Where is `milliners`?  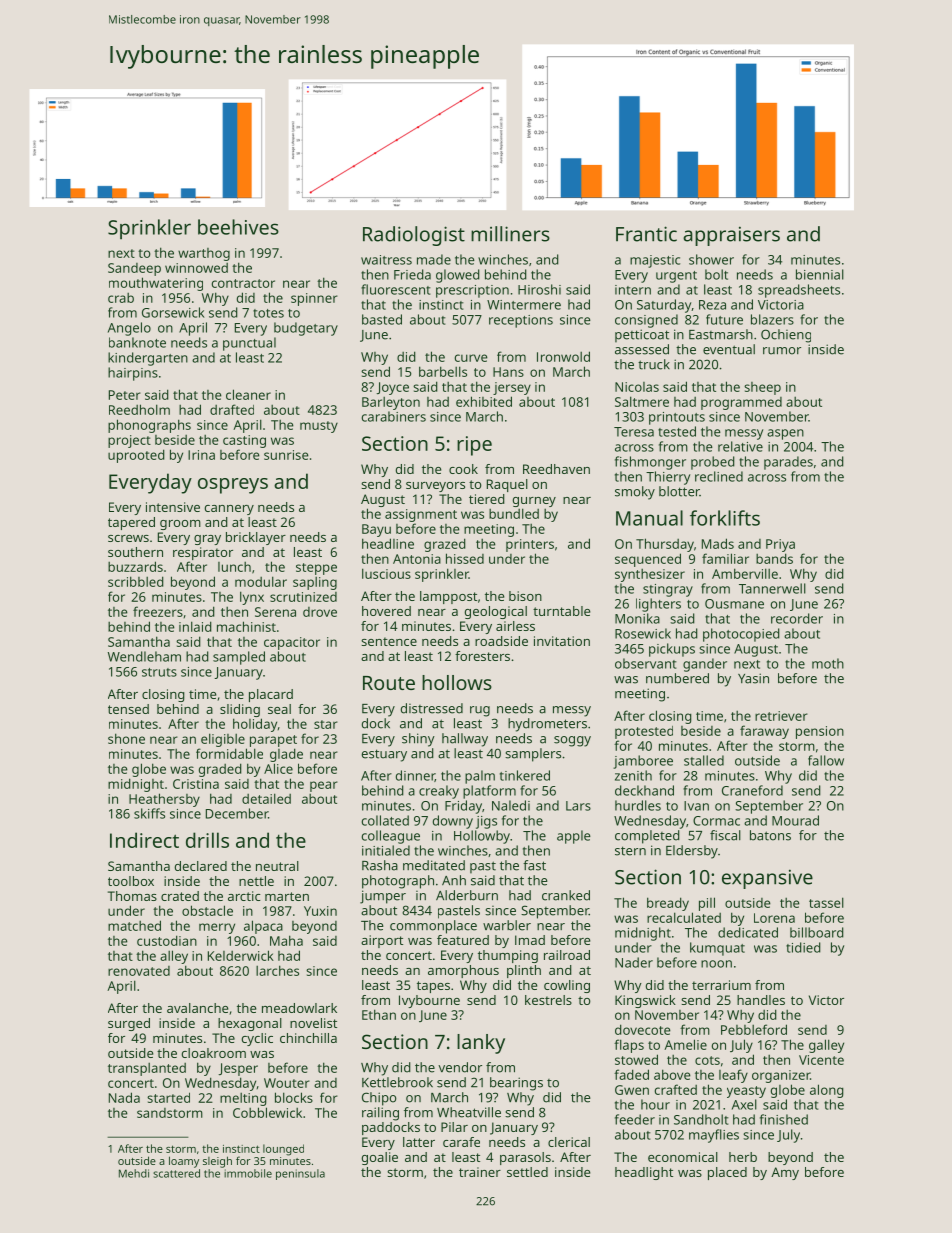 milliners is located at coordinates (510, 234).
